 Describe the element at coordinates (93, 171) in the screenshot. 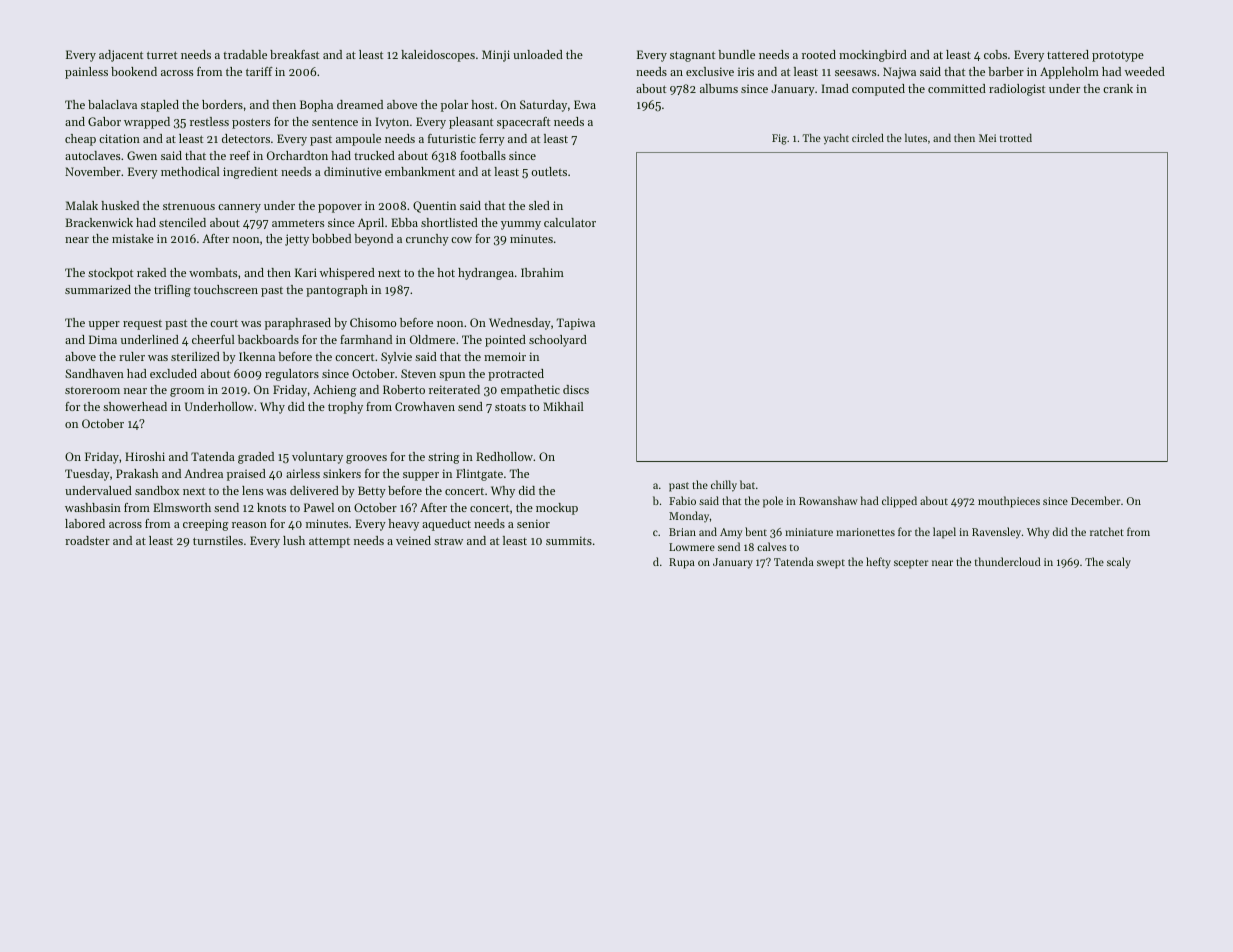

I see `November` at that location.
